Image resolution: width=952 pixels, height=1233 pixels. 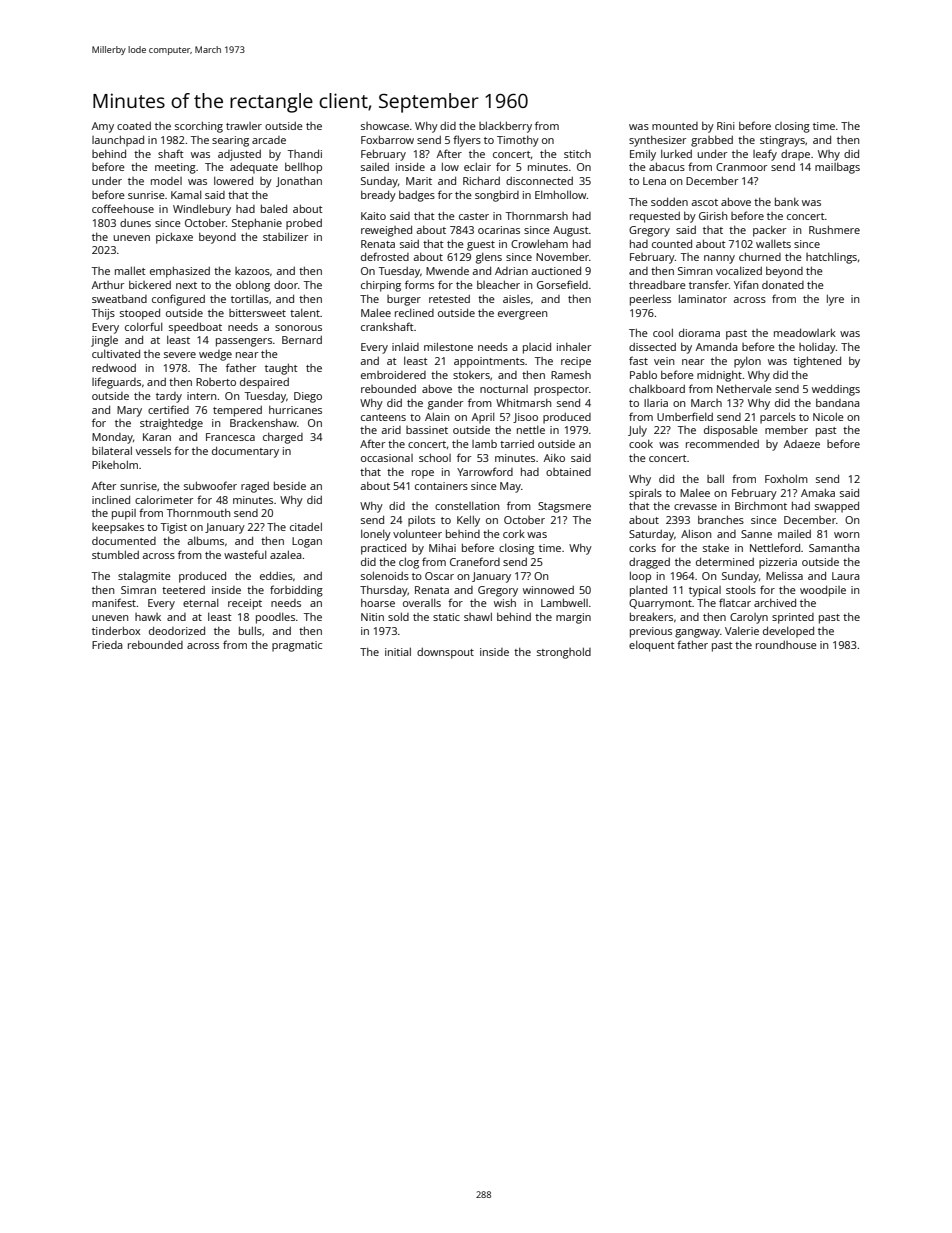 What do you see at coordinates (468, 521) in the image?
I see `Kelly` at bounding box center [468, 521].
